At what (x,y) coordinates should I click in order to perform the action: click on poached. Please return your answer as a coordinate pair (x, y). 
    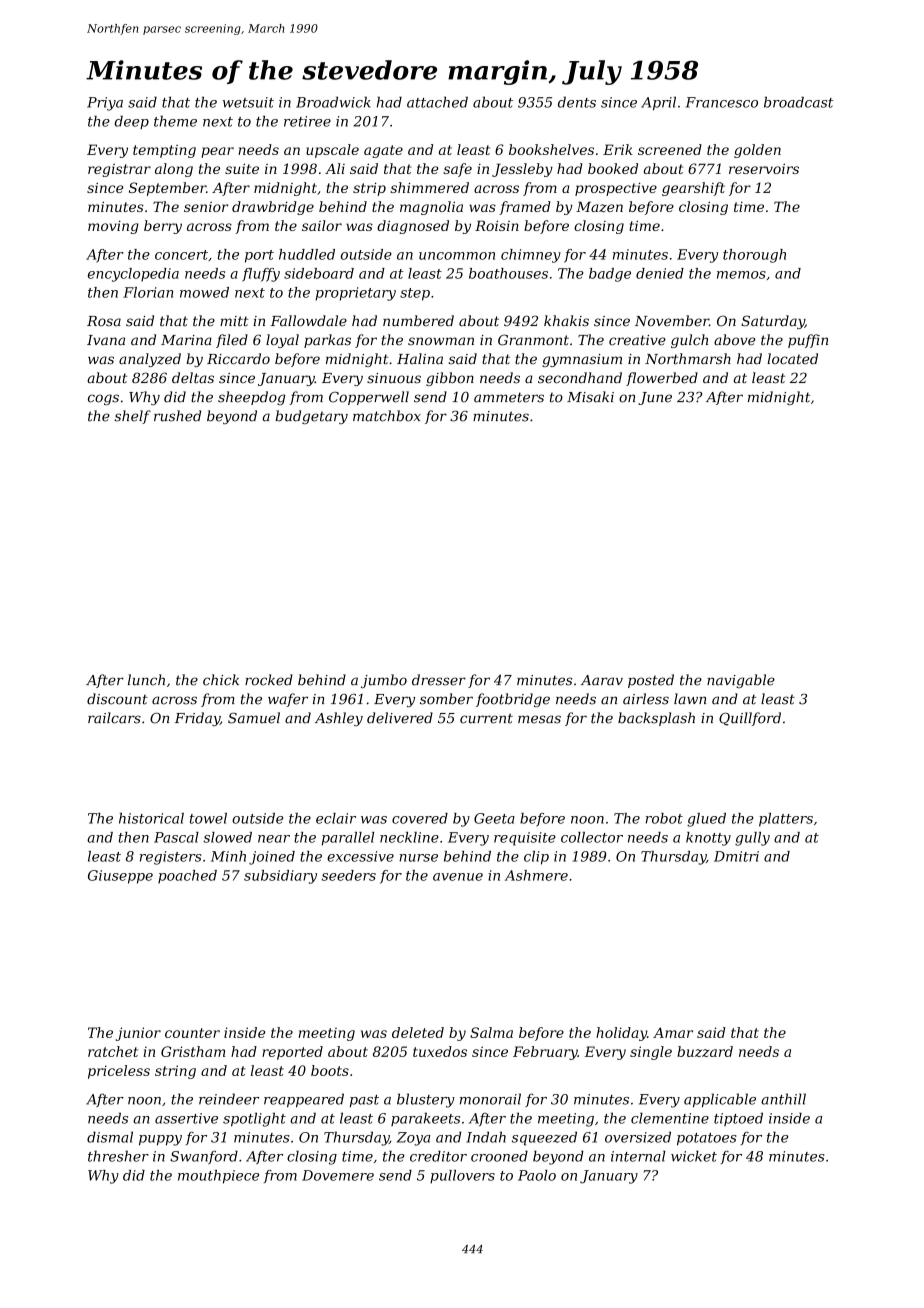
    Looking at the image, I should click on (187, 877).
